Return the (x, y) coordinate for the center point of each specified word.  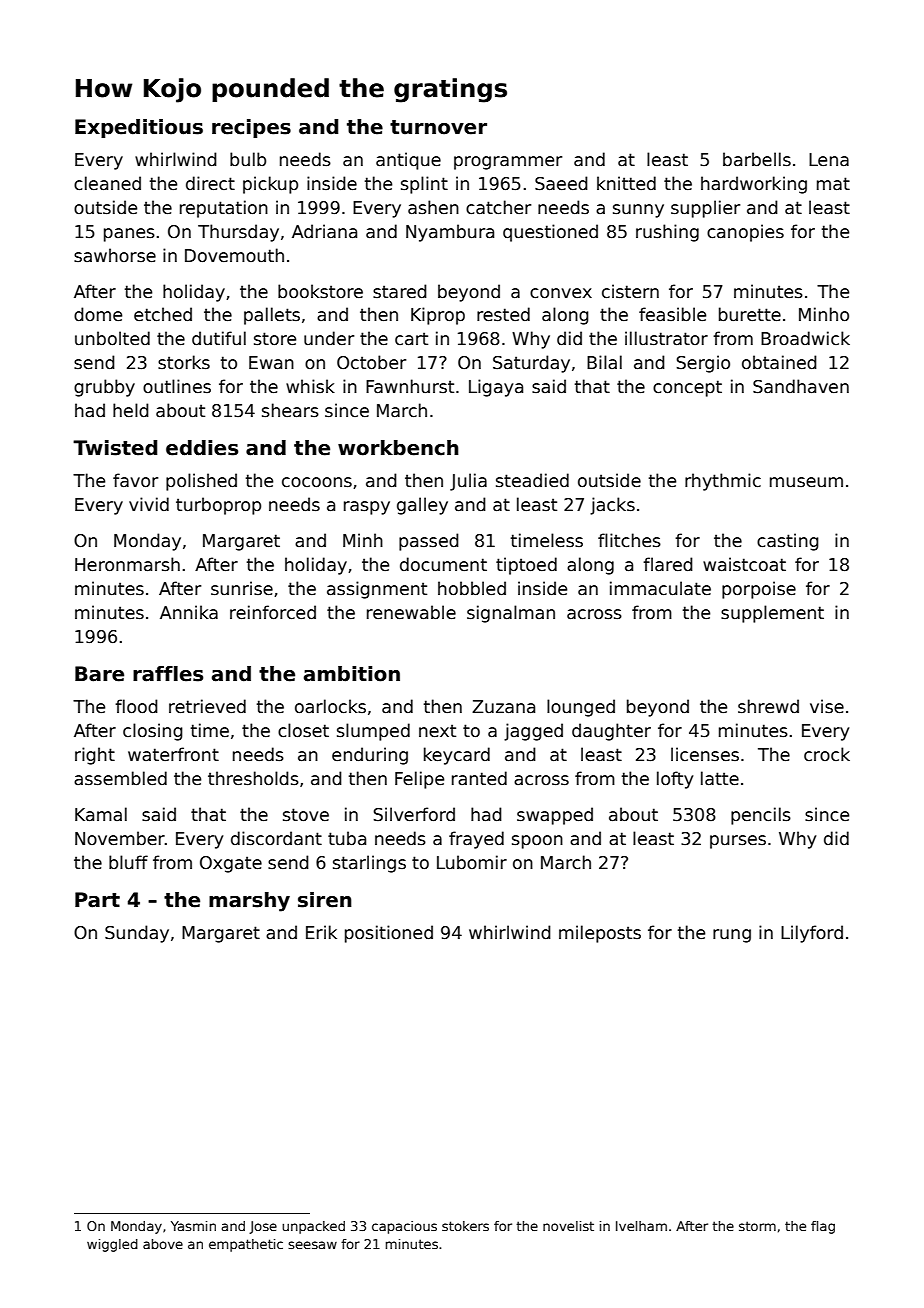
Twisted (115, 448)
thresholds (253, 778)
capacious (404, 1227)
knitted (626, 183)
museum (806, 482)
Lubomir (472, 862)
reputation (224, 209)
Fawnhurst (410, 386)
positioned (389, 934)
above (163, 1244)
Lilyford (812, 934)
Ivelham (641, 1226)
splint (424, 185)
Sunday (137, 934)
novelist (568, 1226)
